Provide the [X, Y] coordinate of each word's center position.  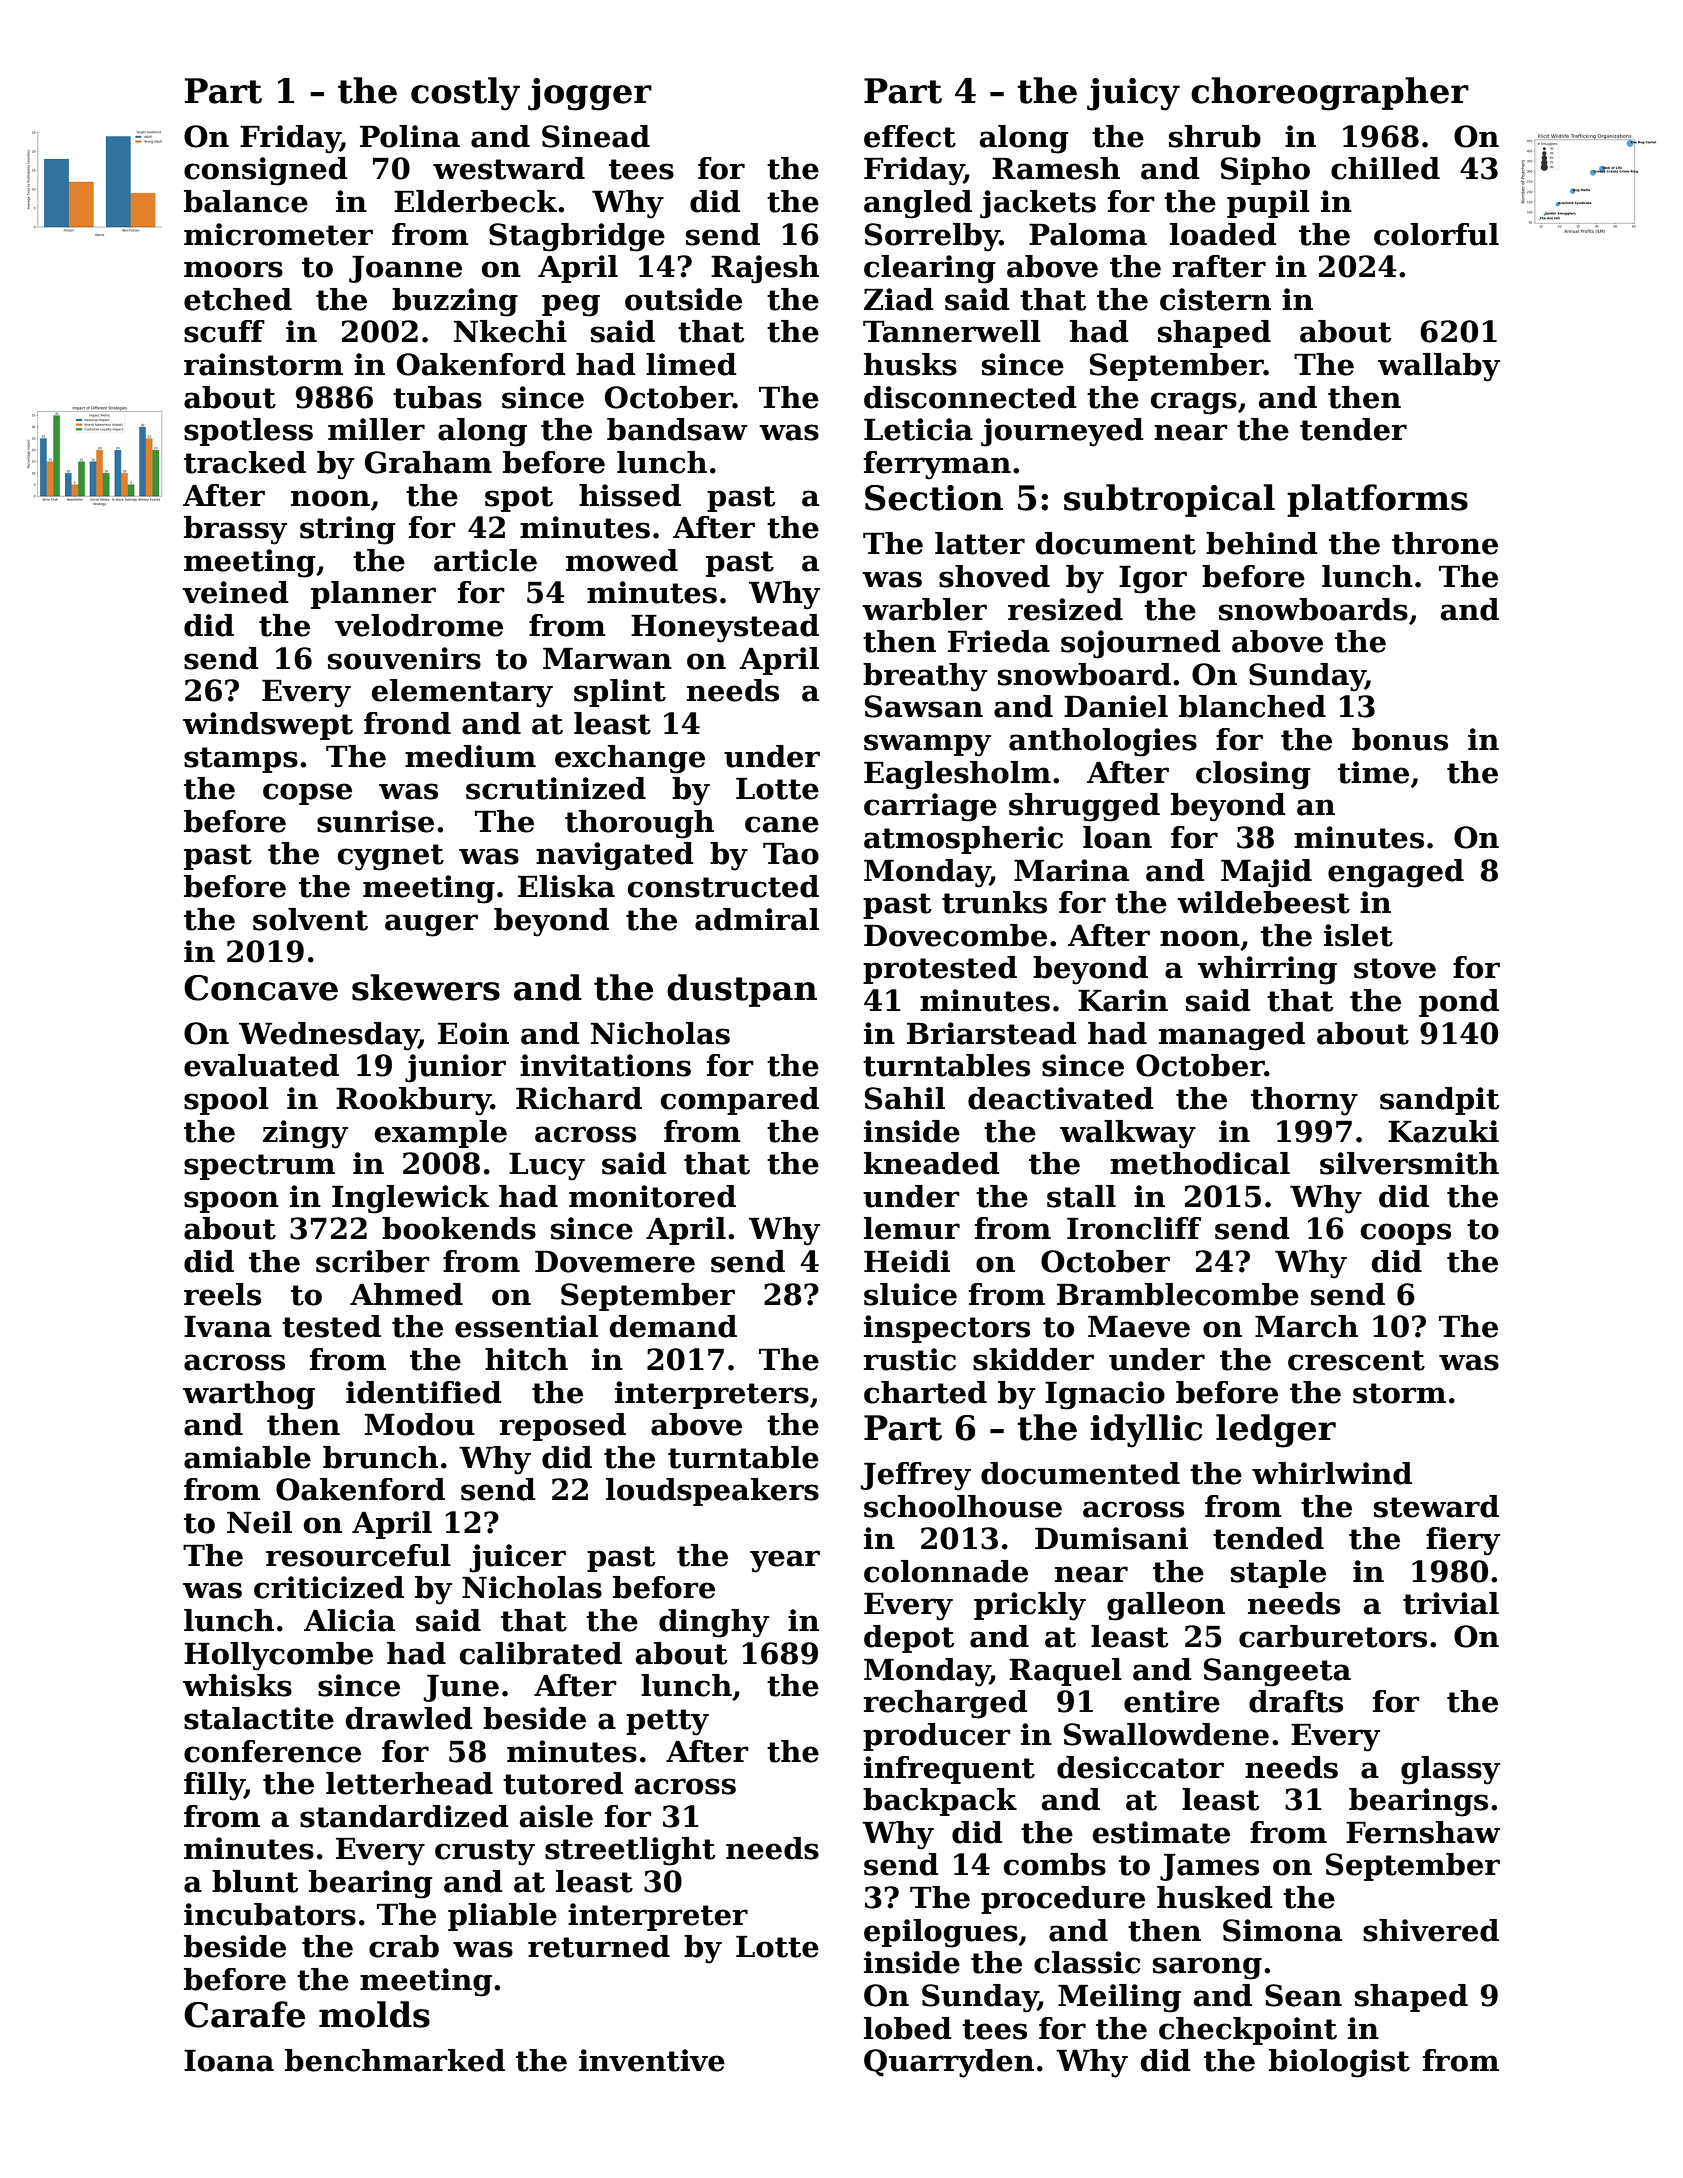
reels [222, 1294]
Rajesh [765, 269]
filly [214, 1786]
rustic [910, 1359]
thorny [1304, 1101]
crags [1194, 403]
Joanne [405, 269]
